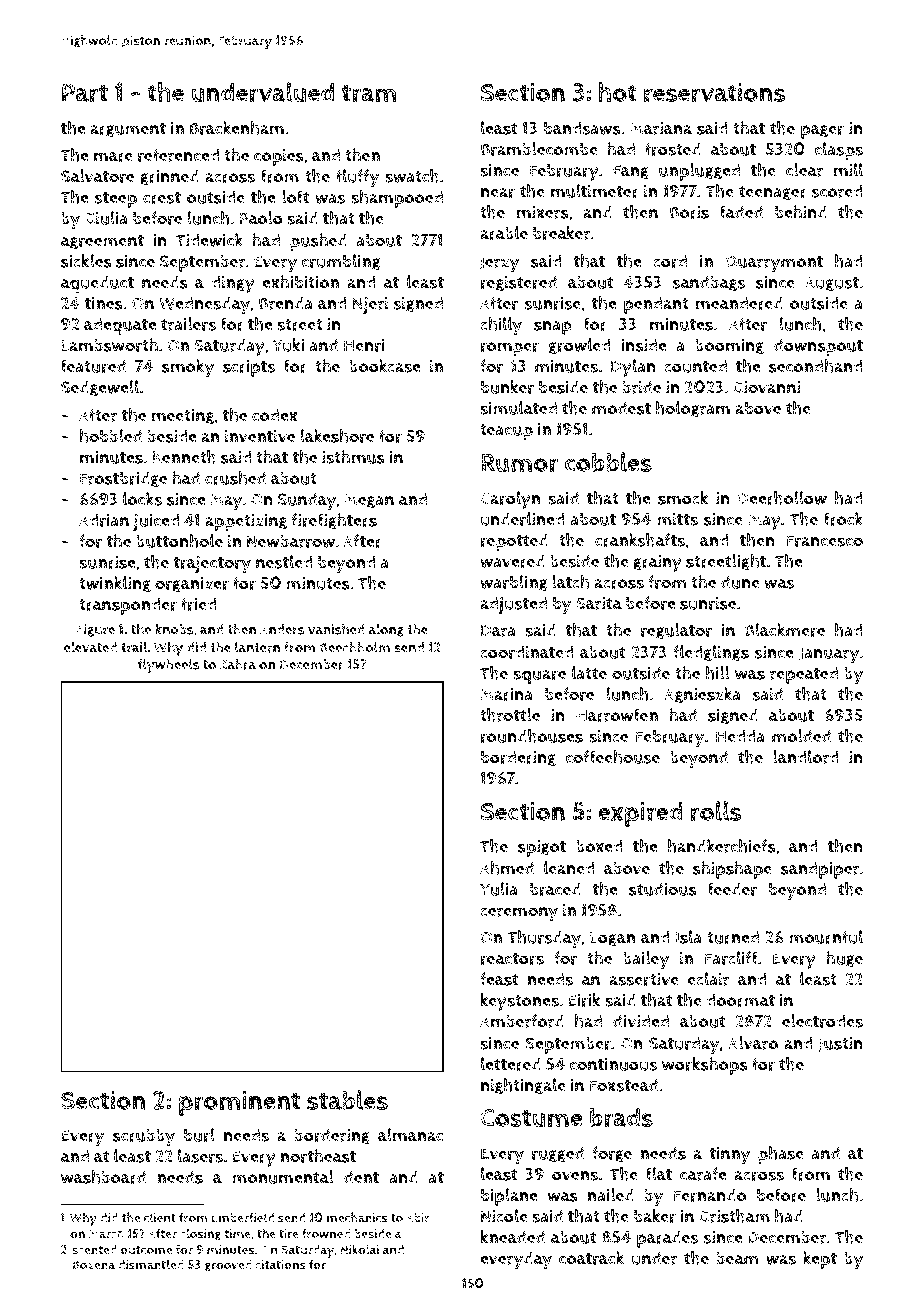  Describe the element at coordinates (714, 93) in the page. I see `reservations` at that location.
